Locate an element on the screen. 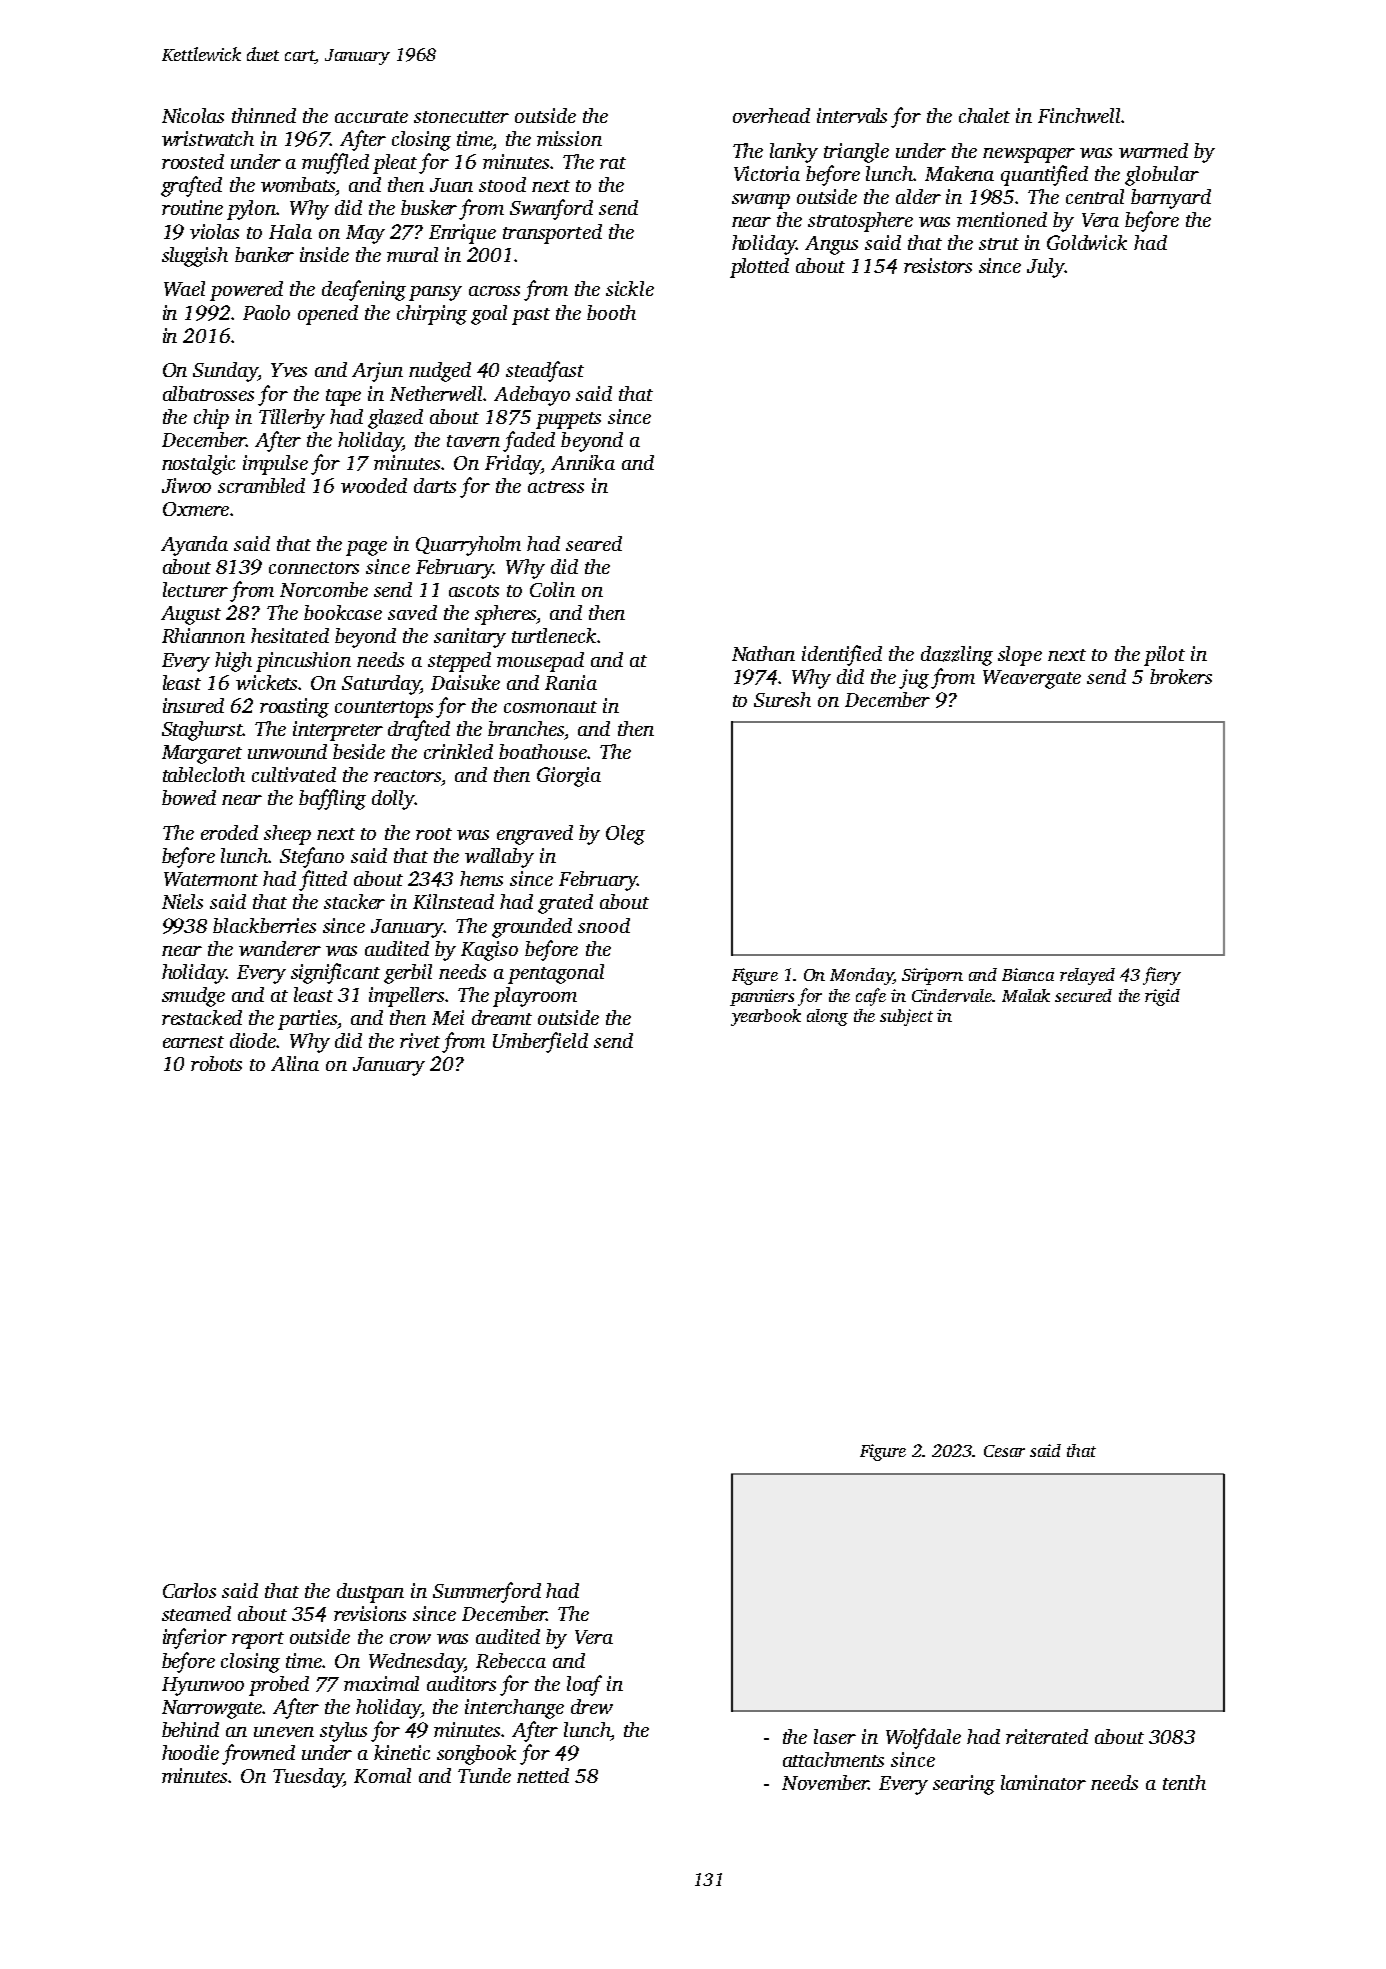 Image resolution: width=1386 pixels, height=1969 pixels. Monday is located at coordinates (861, 976).
